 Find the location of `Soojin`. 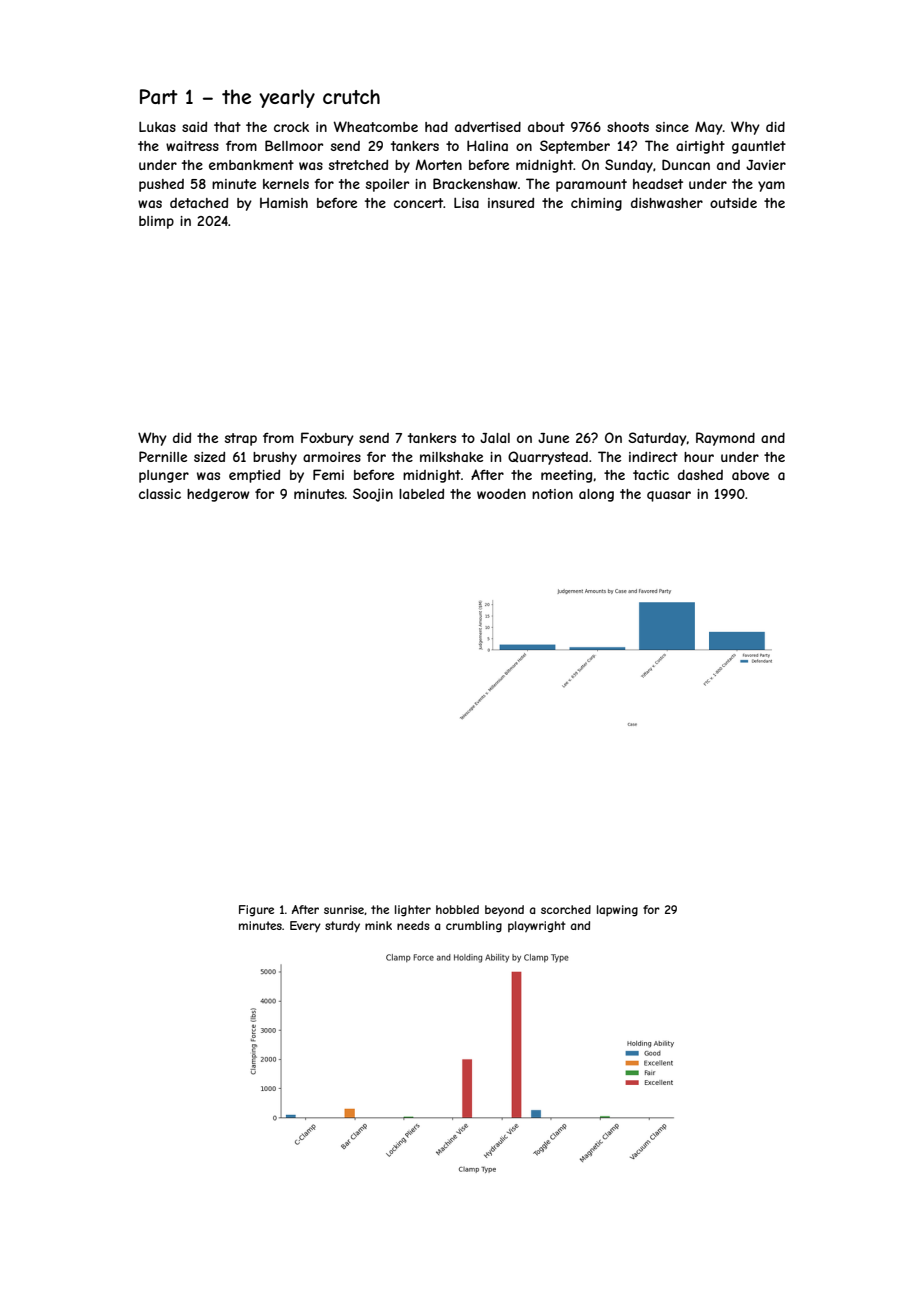

Soojin is located at coordinates (373, 495).
